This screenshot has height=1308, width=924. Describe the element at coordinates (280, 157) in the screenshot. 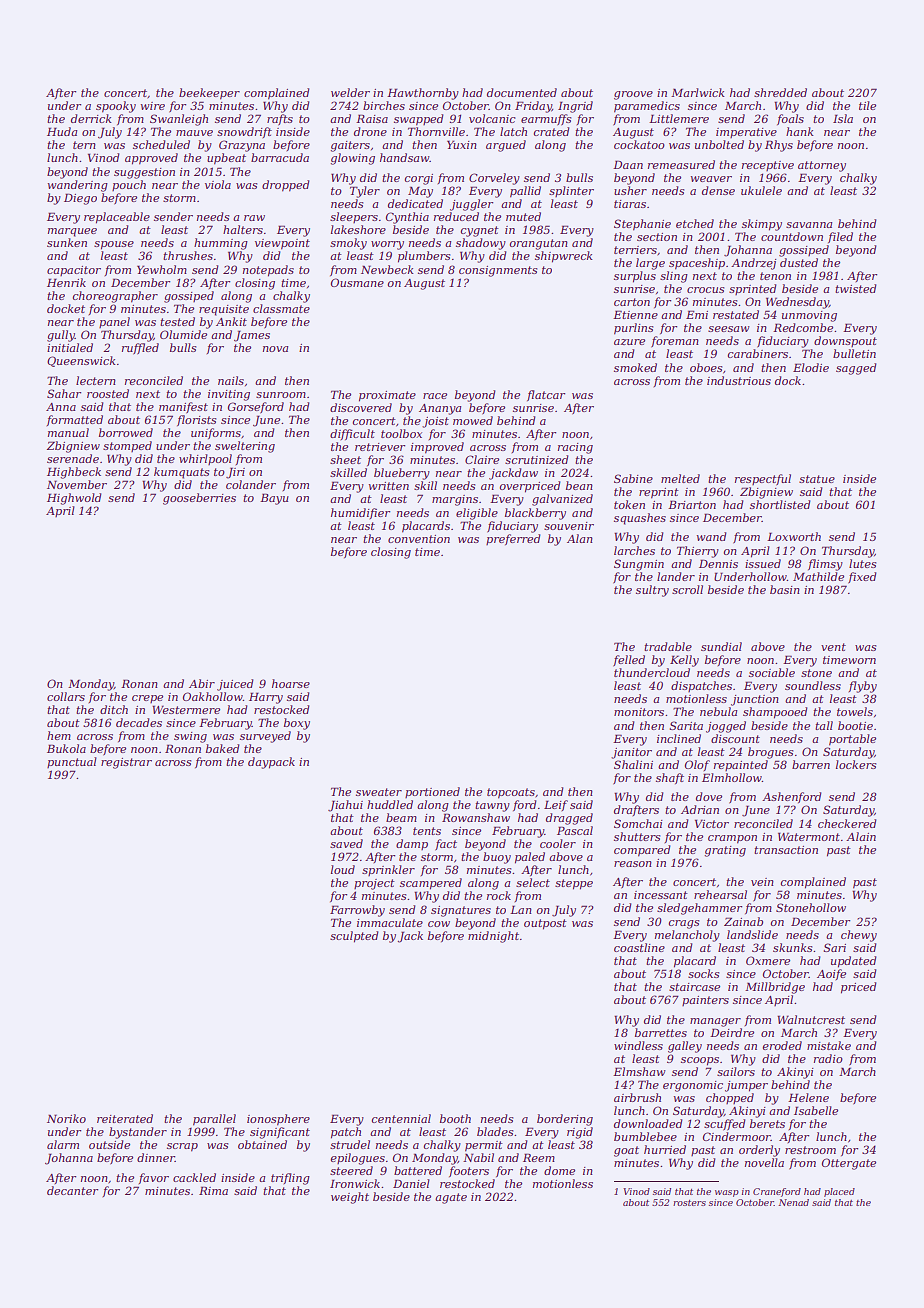

I see `barracuda` at that location.
